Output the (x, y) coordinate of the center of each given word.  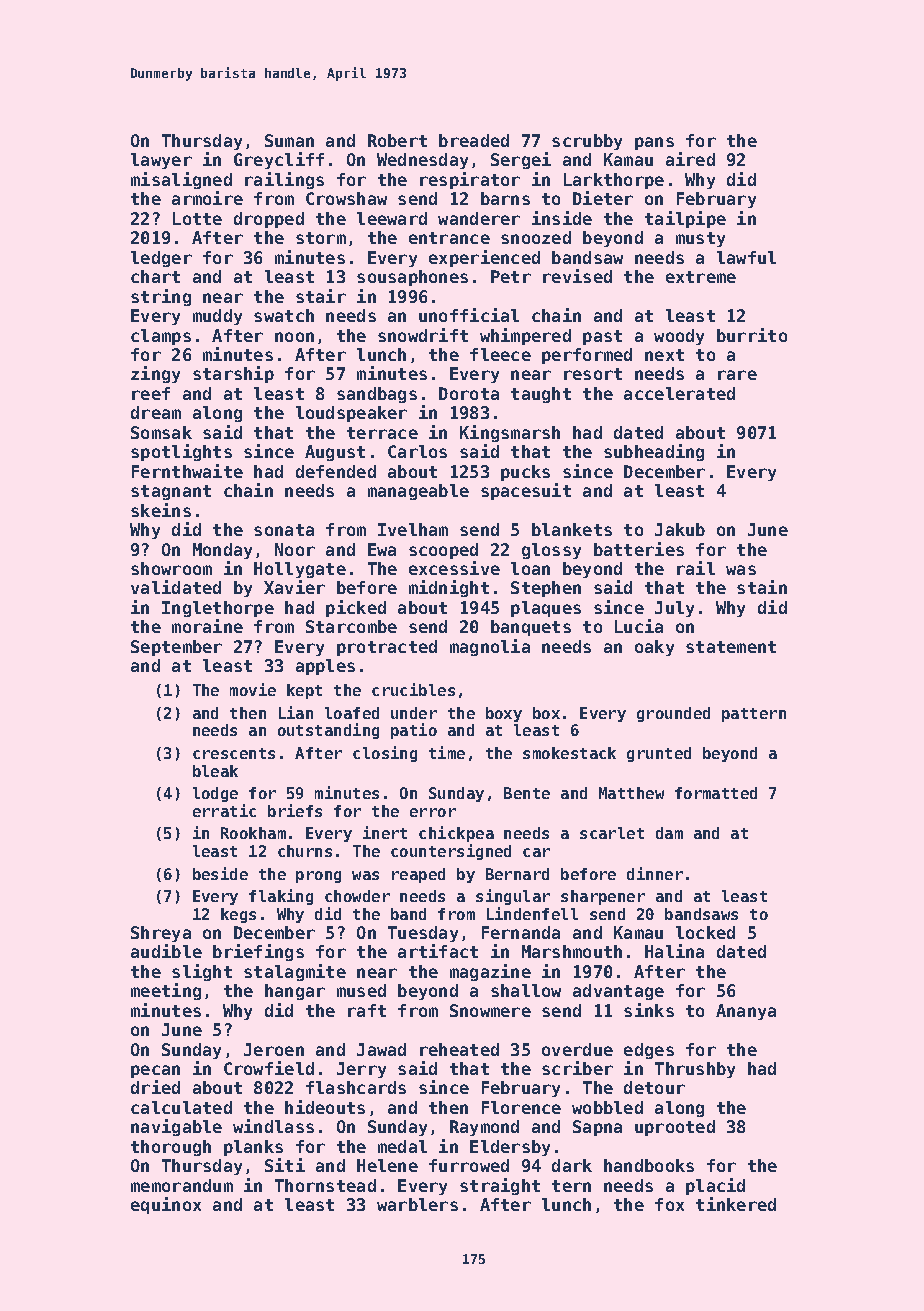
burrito (752, 335)
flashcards (356, 1087)
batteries (639, 549)
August (335, 453)
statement (731, 647)
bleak (215, 771)
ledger (161, 259)
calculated (181, 1107)
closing (385, 754)
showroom (171, 568)
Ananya (746, 1012)
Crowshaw (346, 198)
